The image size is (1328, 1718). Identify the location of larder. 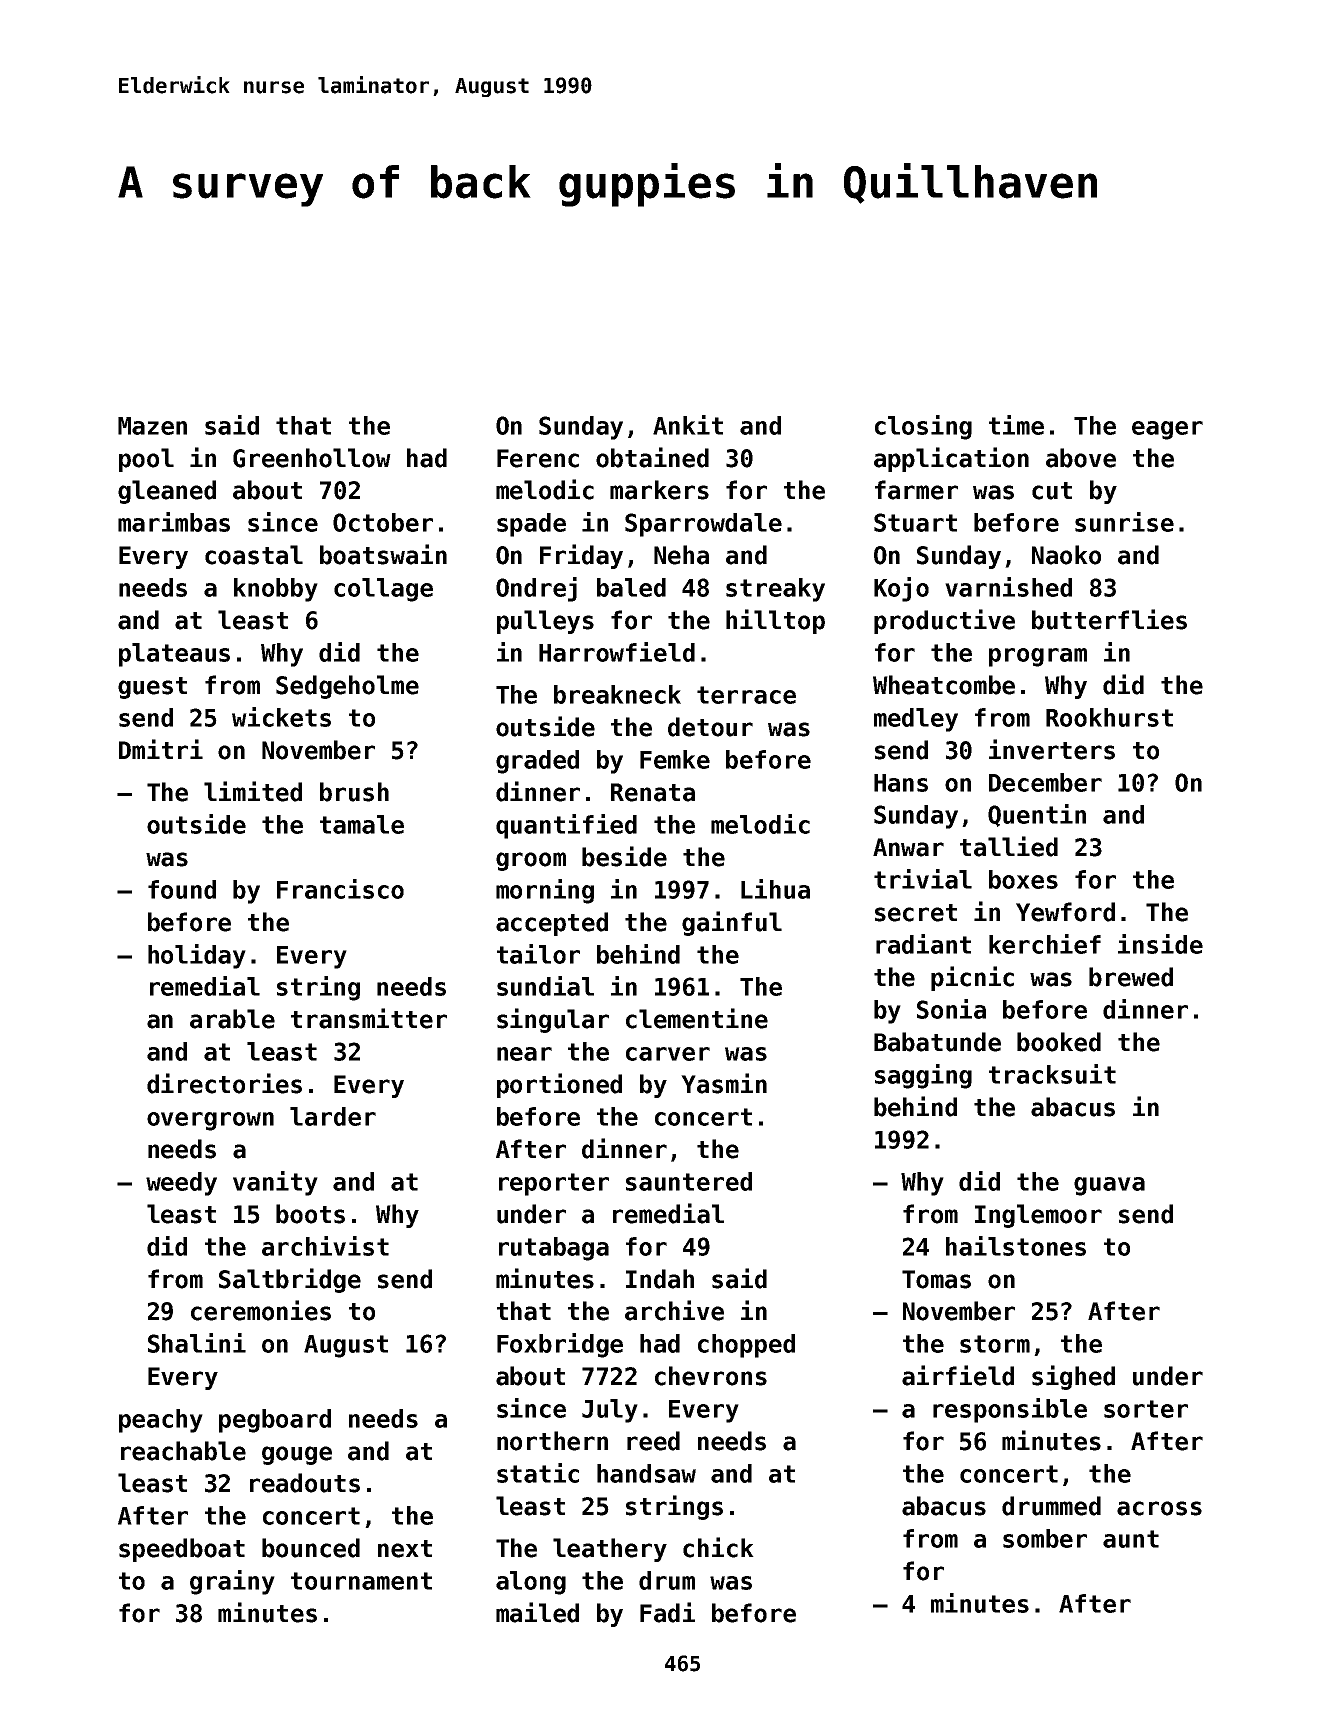
(333, 1116).
